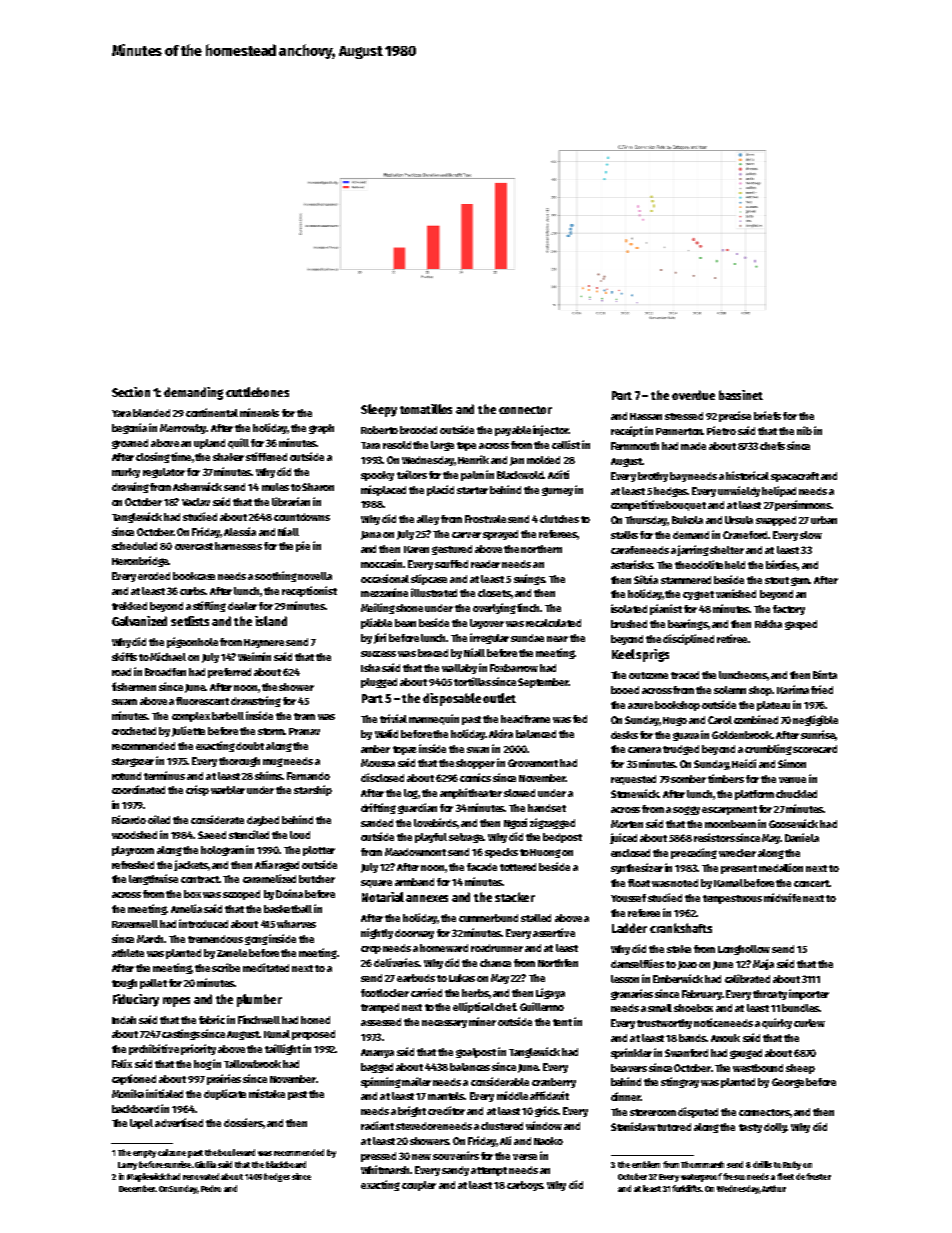 This image has height=1233, width=952. I want to click on Section, so click(131, 392).
